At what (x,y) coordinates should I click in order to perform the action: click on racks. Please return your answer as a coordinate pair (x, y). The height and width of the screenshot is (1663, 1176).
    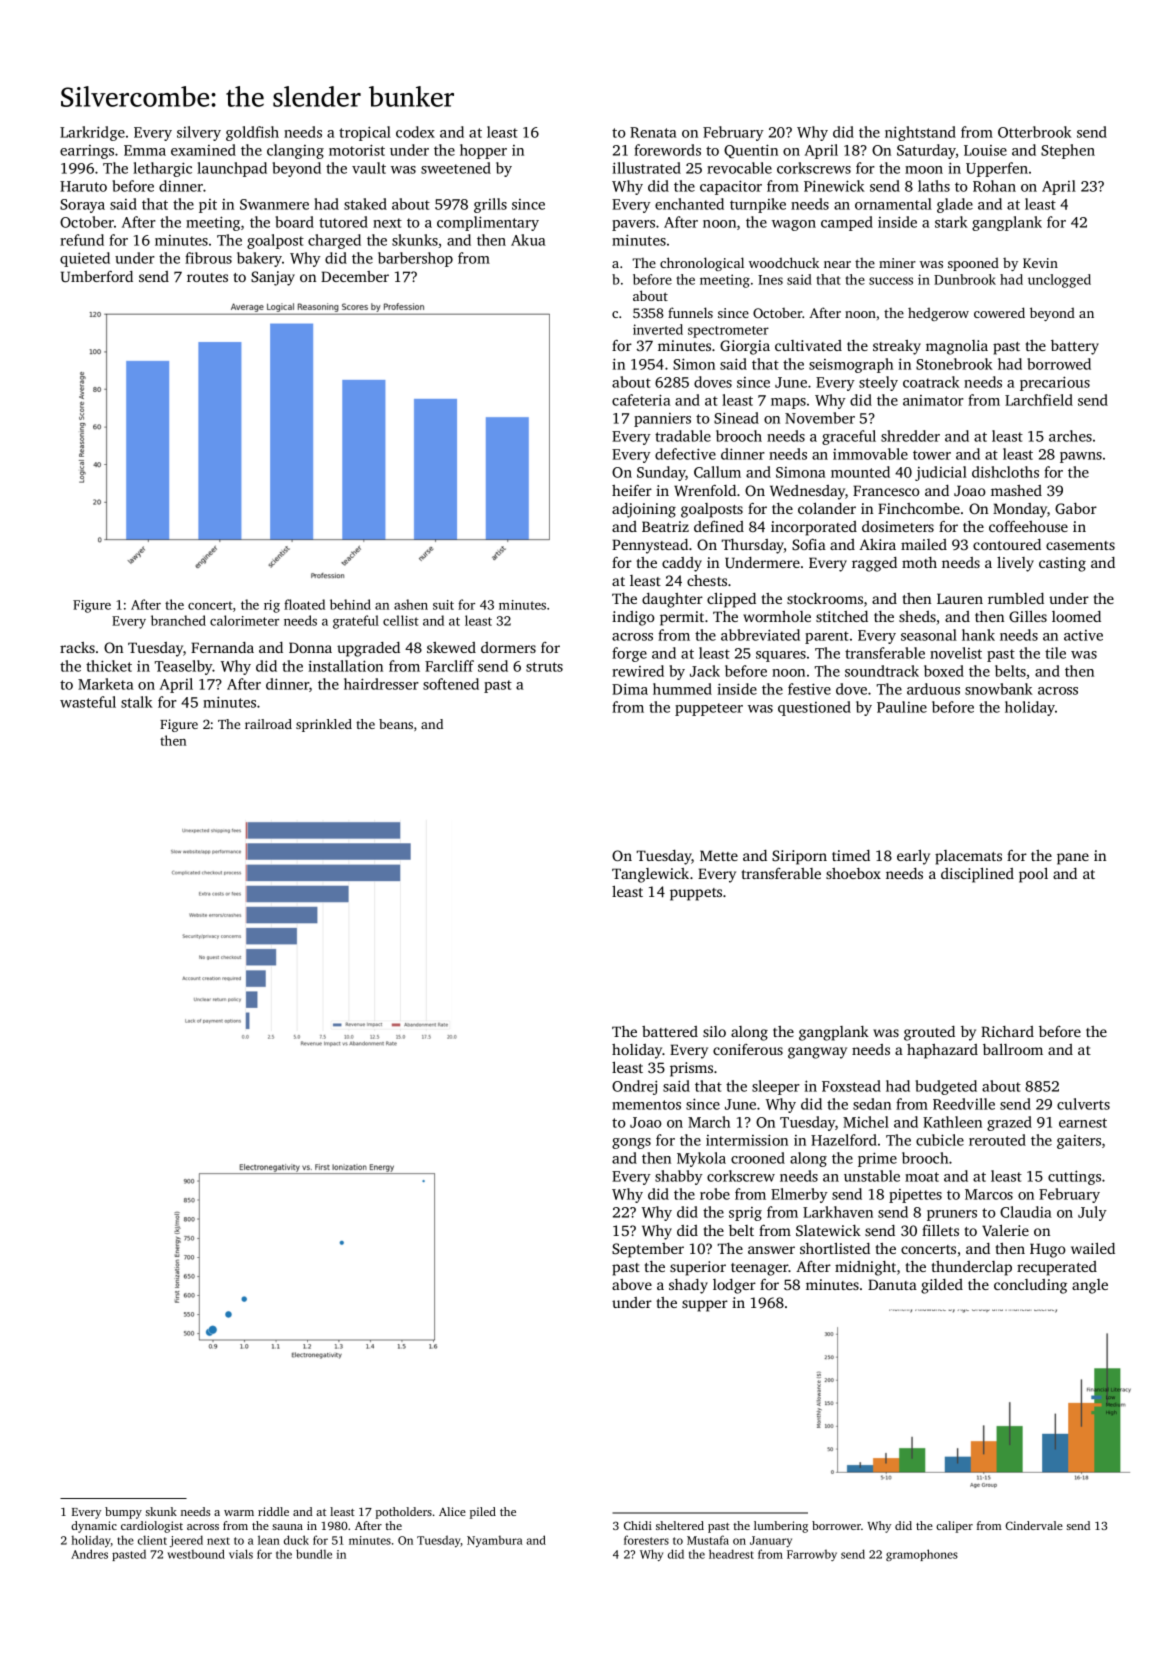
    Looking at the image, I should click on (77, 647).
